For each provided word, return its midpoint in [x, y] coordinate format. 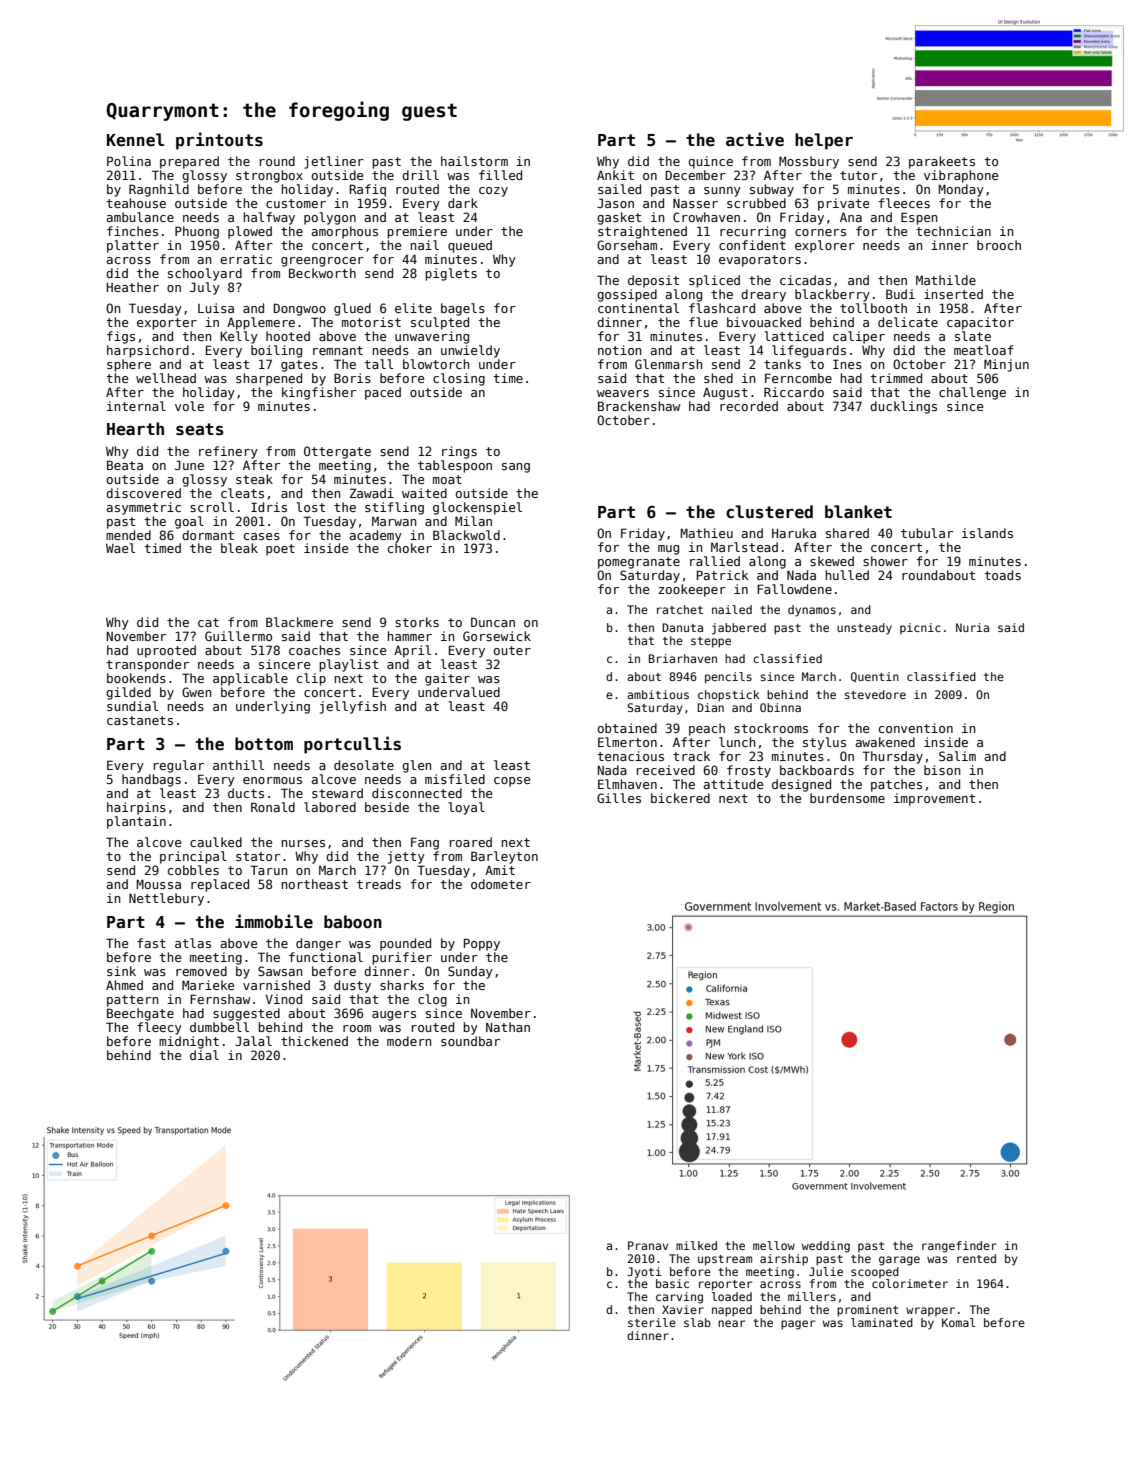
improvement [934, 799]
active [755, 139]
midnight [189, 1042]
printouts [219, 141]
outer [512, 650]
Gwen [196, 692]
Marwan [394, 521]
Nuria [972, 627]
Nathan [508, 1027]
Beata [125, 465]
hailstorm [474, 161]
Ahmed [124, 985]
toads [1003, 575]
